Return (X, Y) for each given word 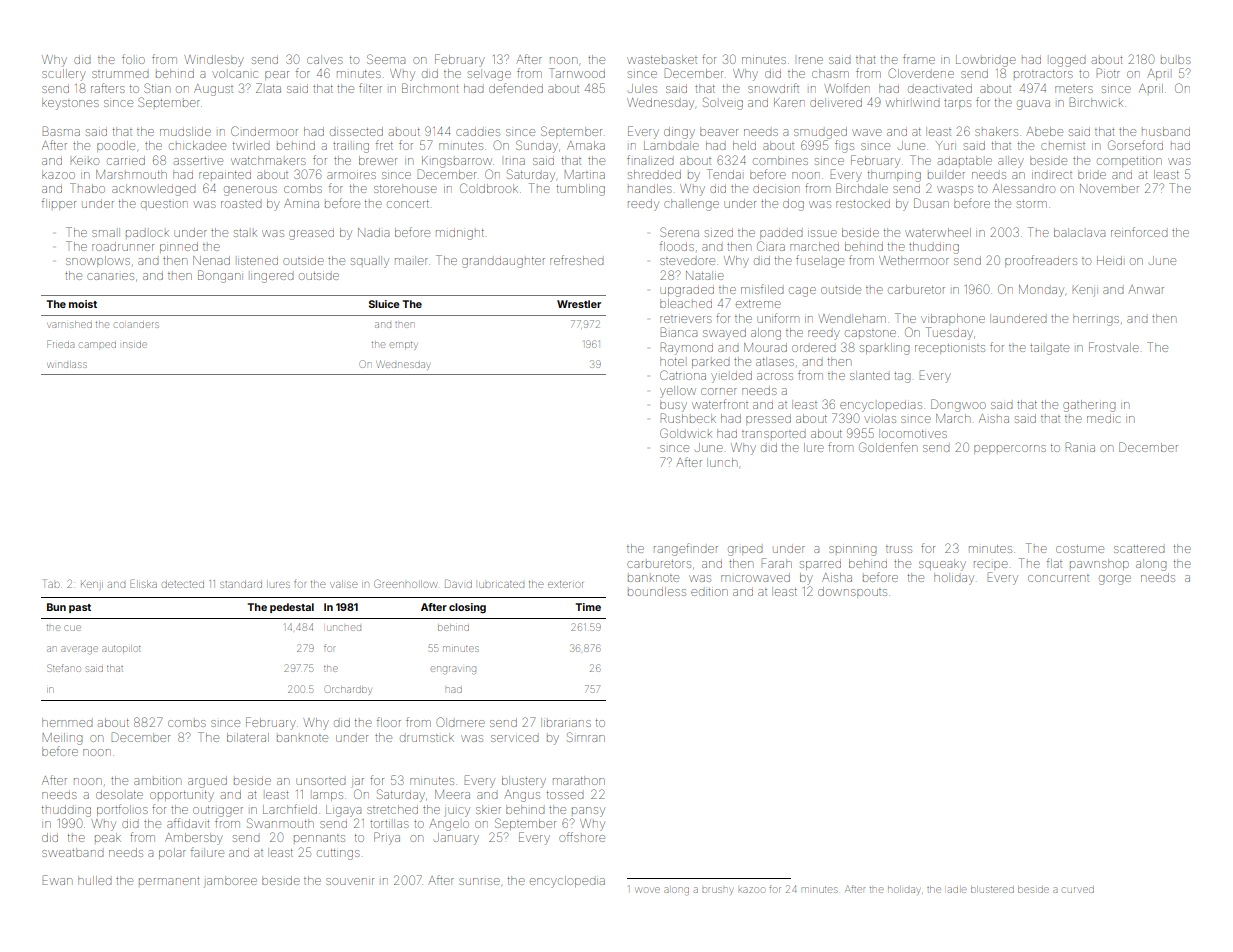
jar (357, 783)
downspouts (852, 592)
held (744, 145)
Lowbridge (986, 61)
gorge (1115, 580)
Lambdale (671, 145)
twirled (251, 145)
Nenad (211, 260)
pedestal (292, 608)
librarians (566, 722)
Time (588, 607)
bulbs (1176, 59)
